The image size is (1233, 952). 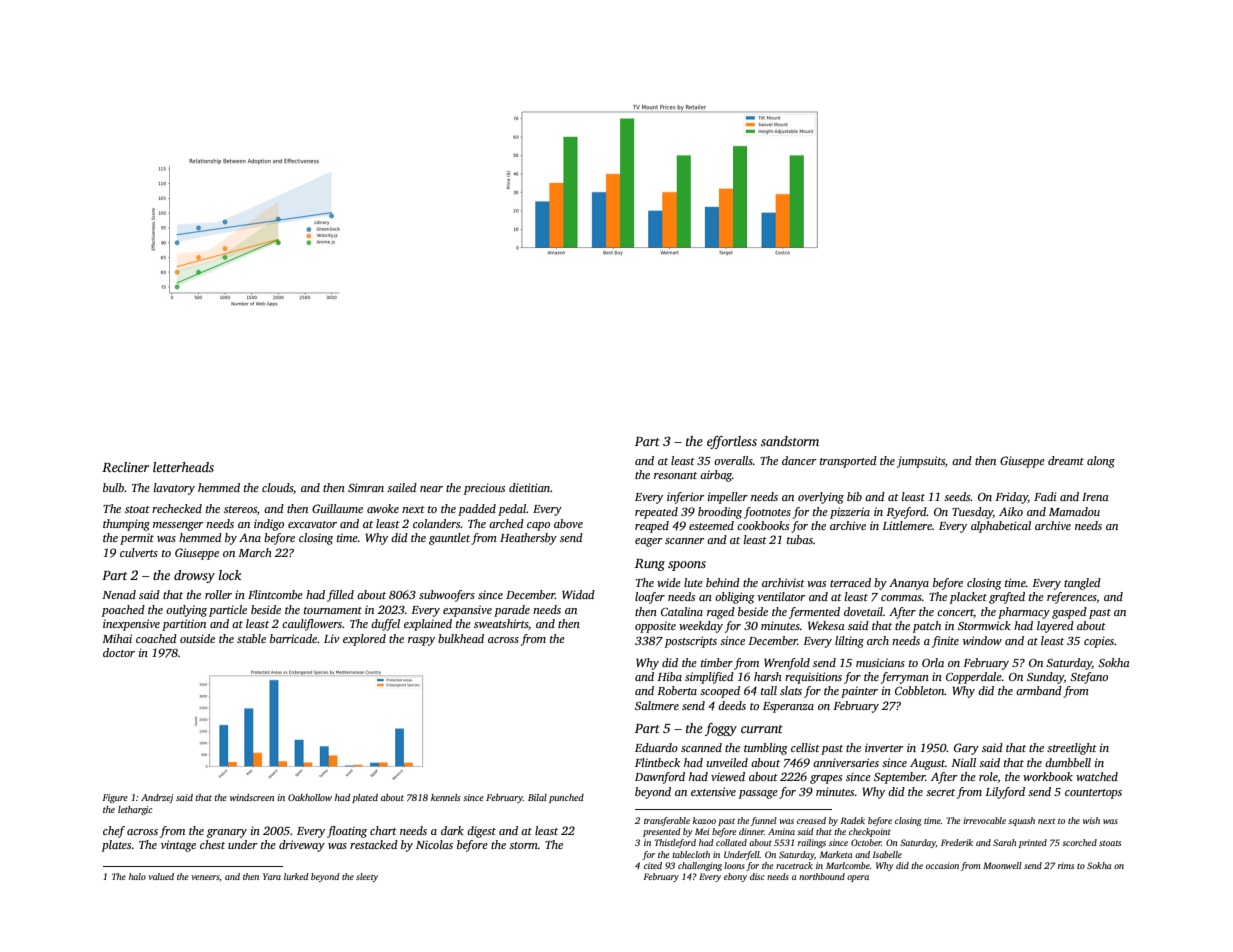 What do you see at coordinates (115, 798) in the page?
I see `Figure` at bounding box center [115, 798].
